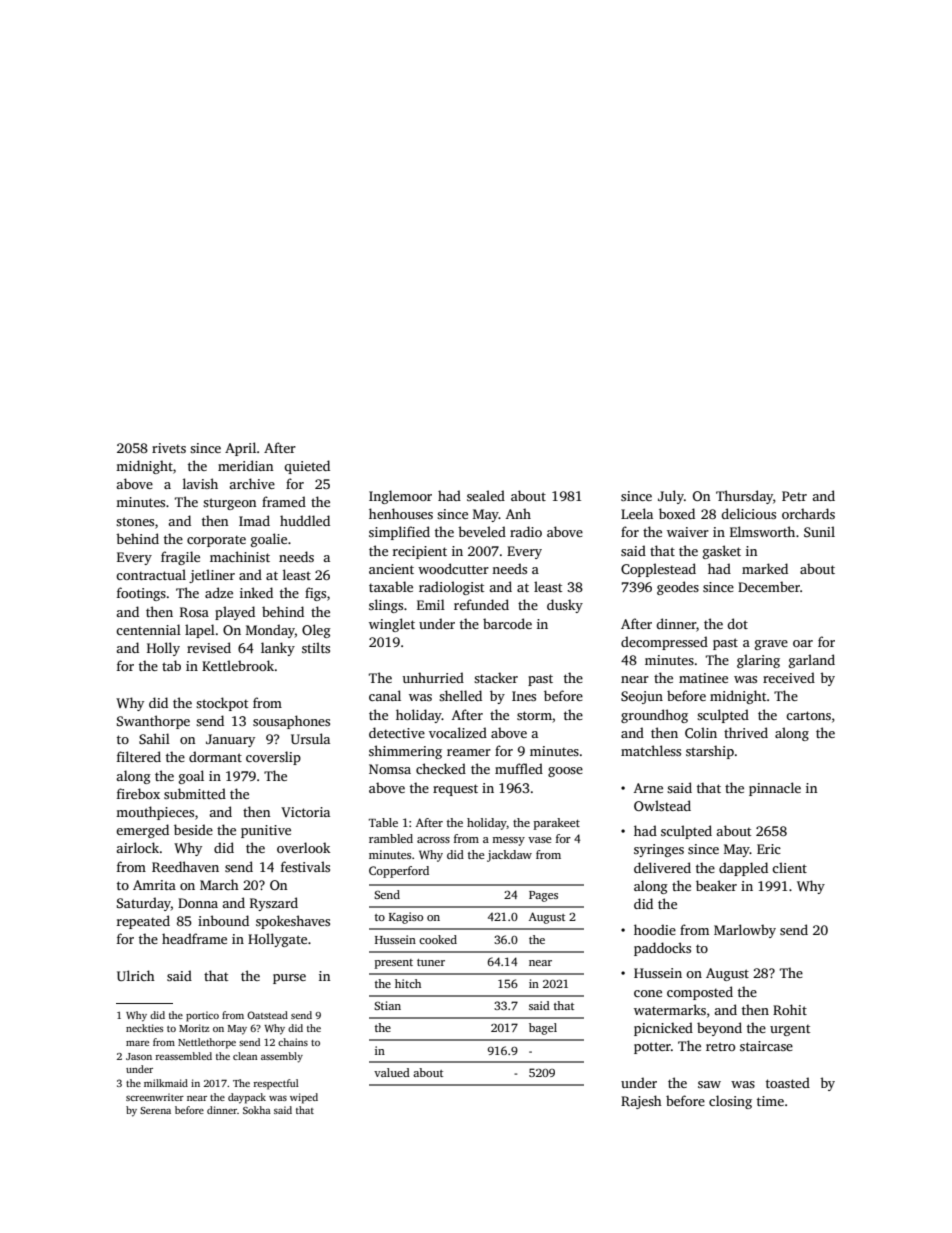 This screenshot has height=1233, width=952. I want to click on pinnacle, so click(775, 789).
